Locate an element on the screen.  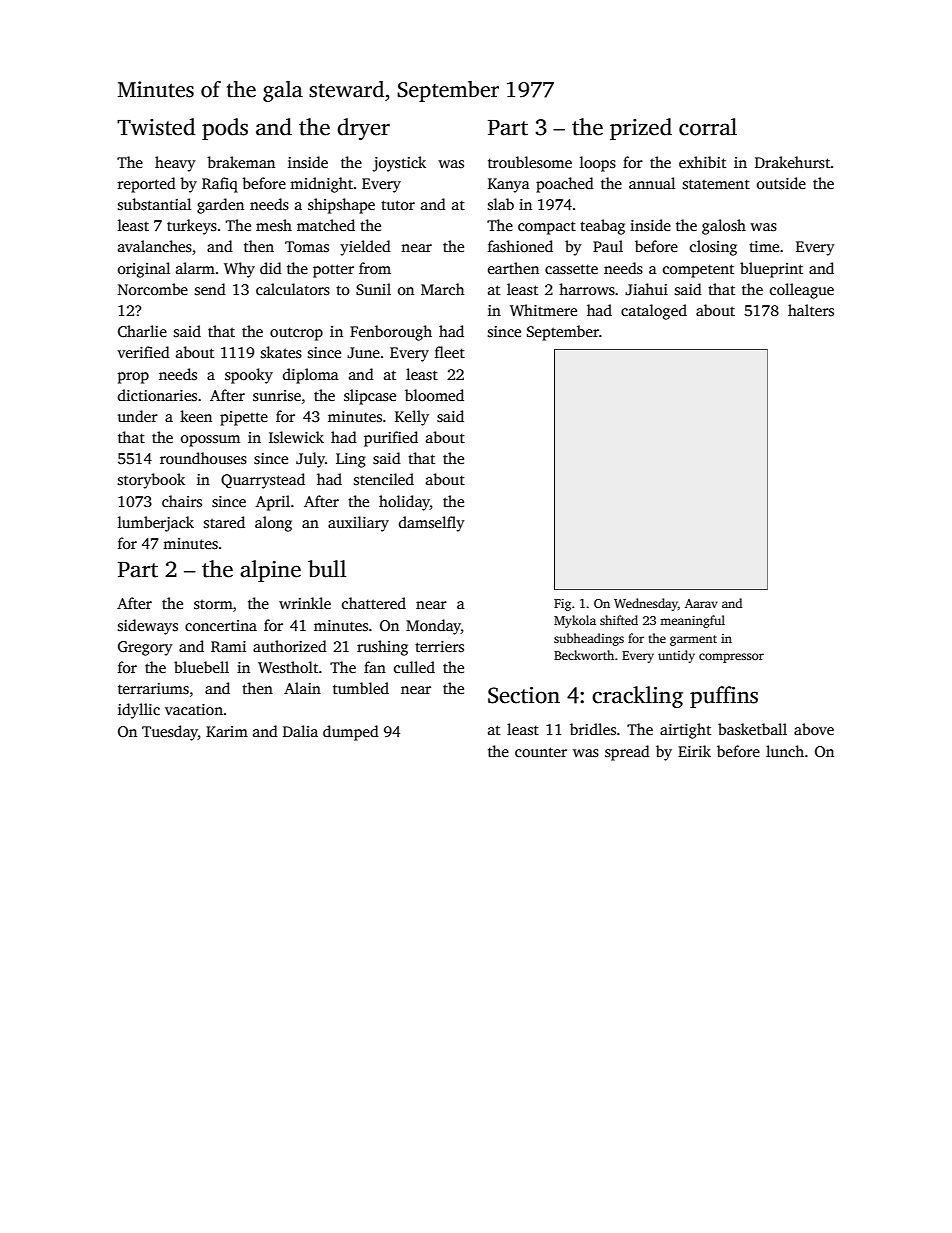
Kelly is located at coordinates (412, 418).
